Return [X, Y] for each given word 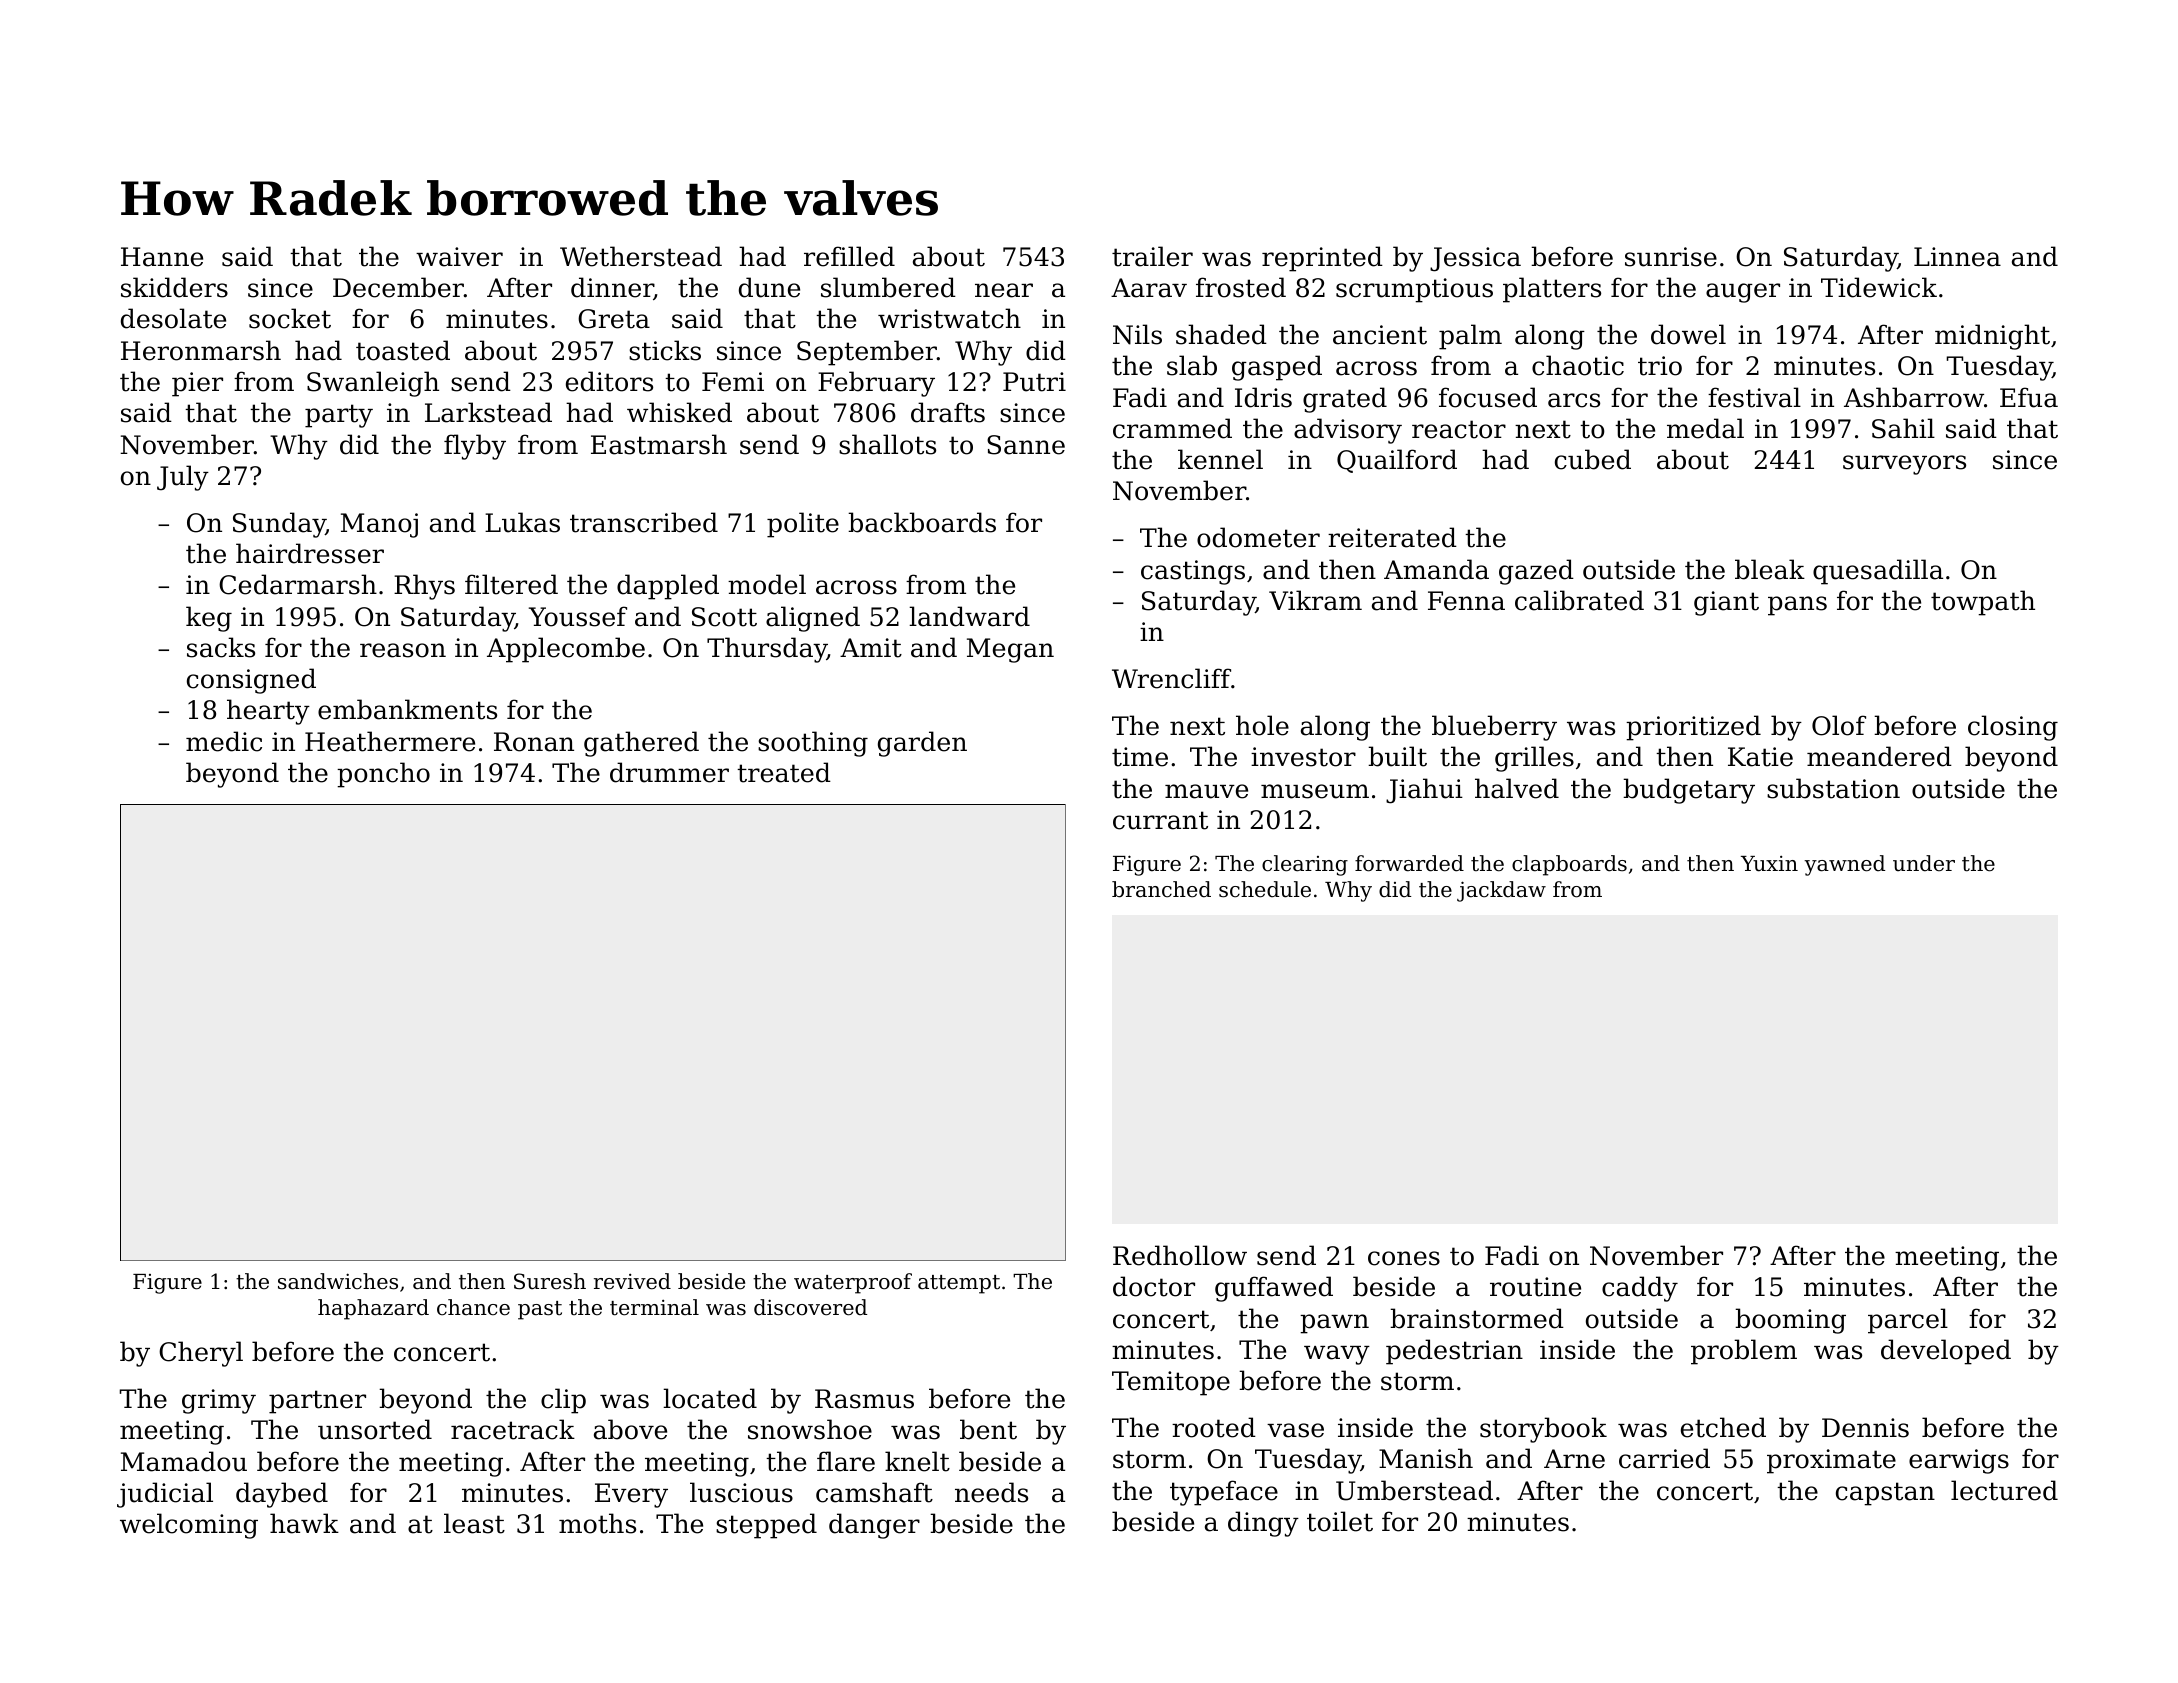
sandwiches [338, 1281]
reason [403, 650]
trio [1660, 366]
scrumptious [1414, 290]
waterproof [853, 1283]
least [474, 1523]
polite [803, 525]
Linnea [1957, 257]
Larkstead [488, 412]
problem [1744, 1352]
